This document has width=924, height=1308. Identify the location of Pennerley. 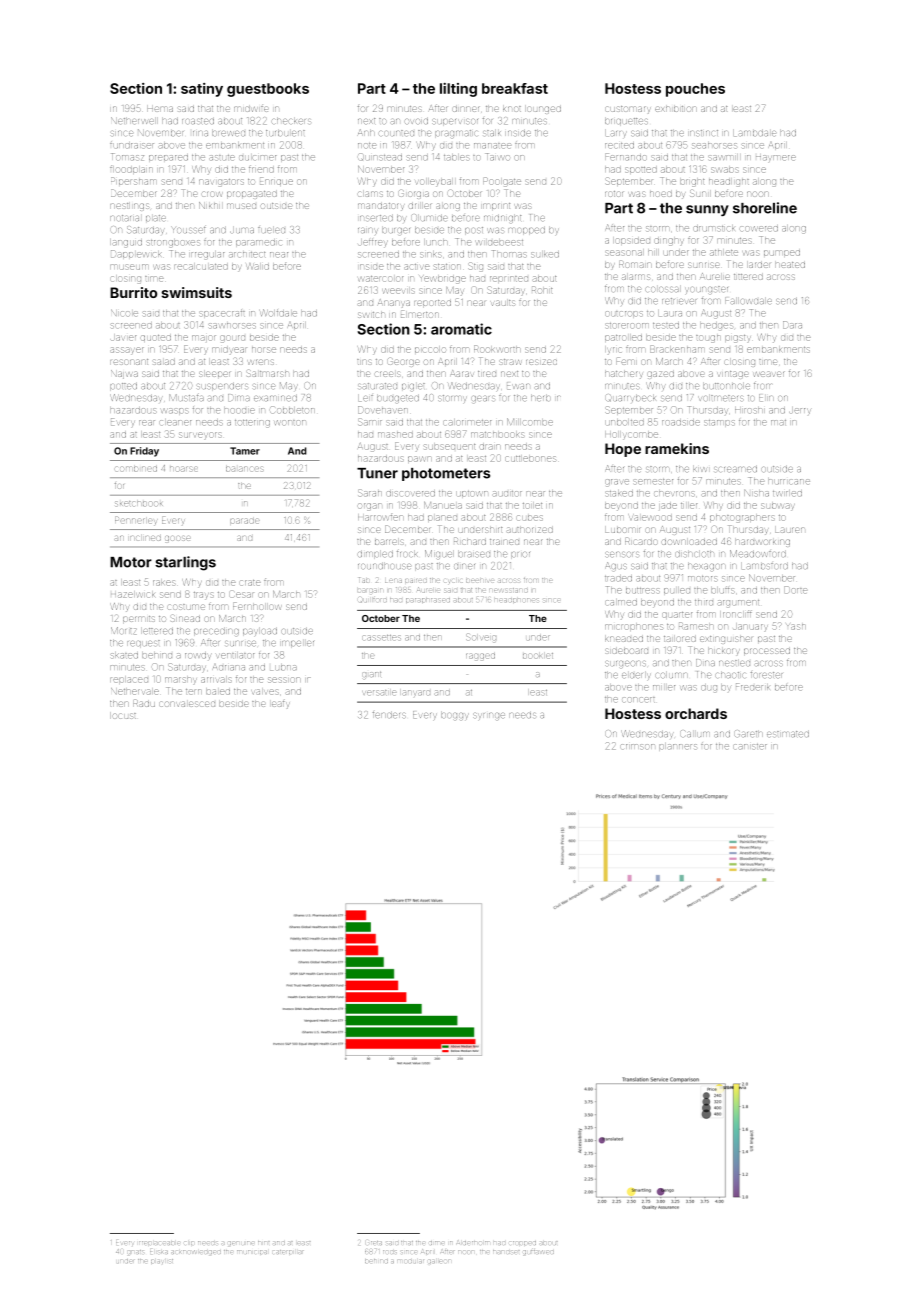
(135, 520).
